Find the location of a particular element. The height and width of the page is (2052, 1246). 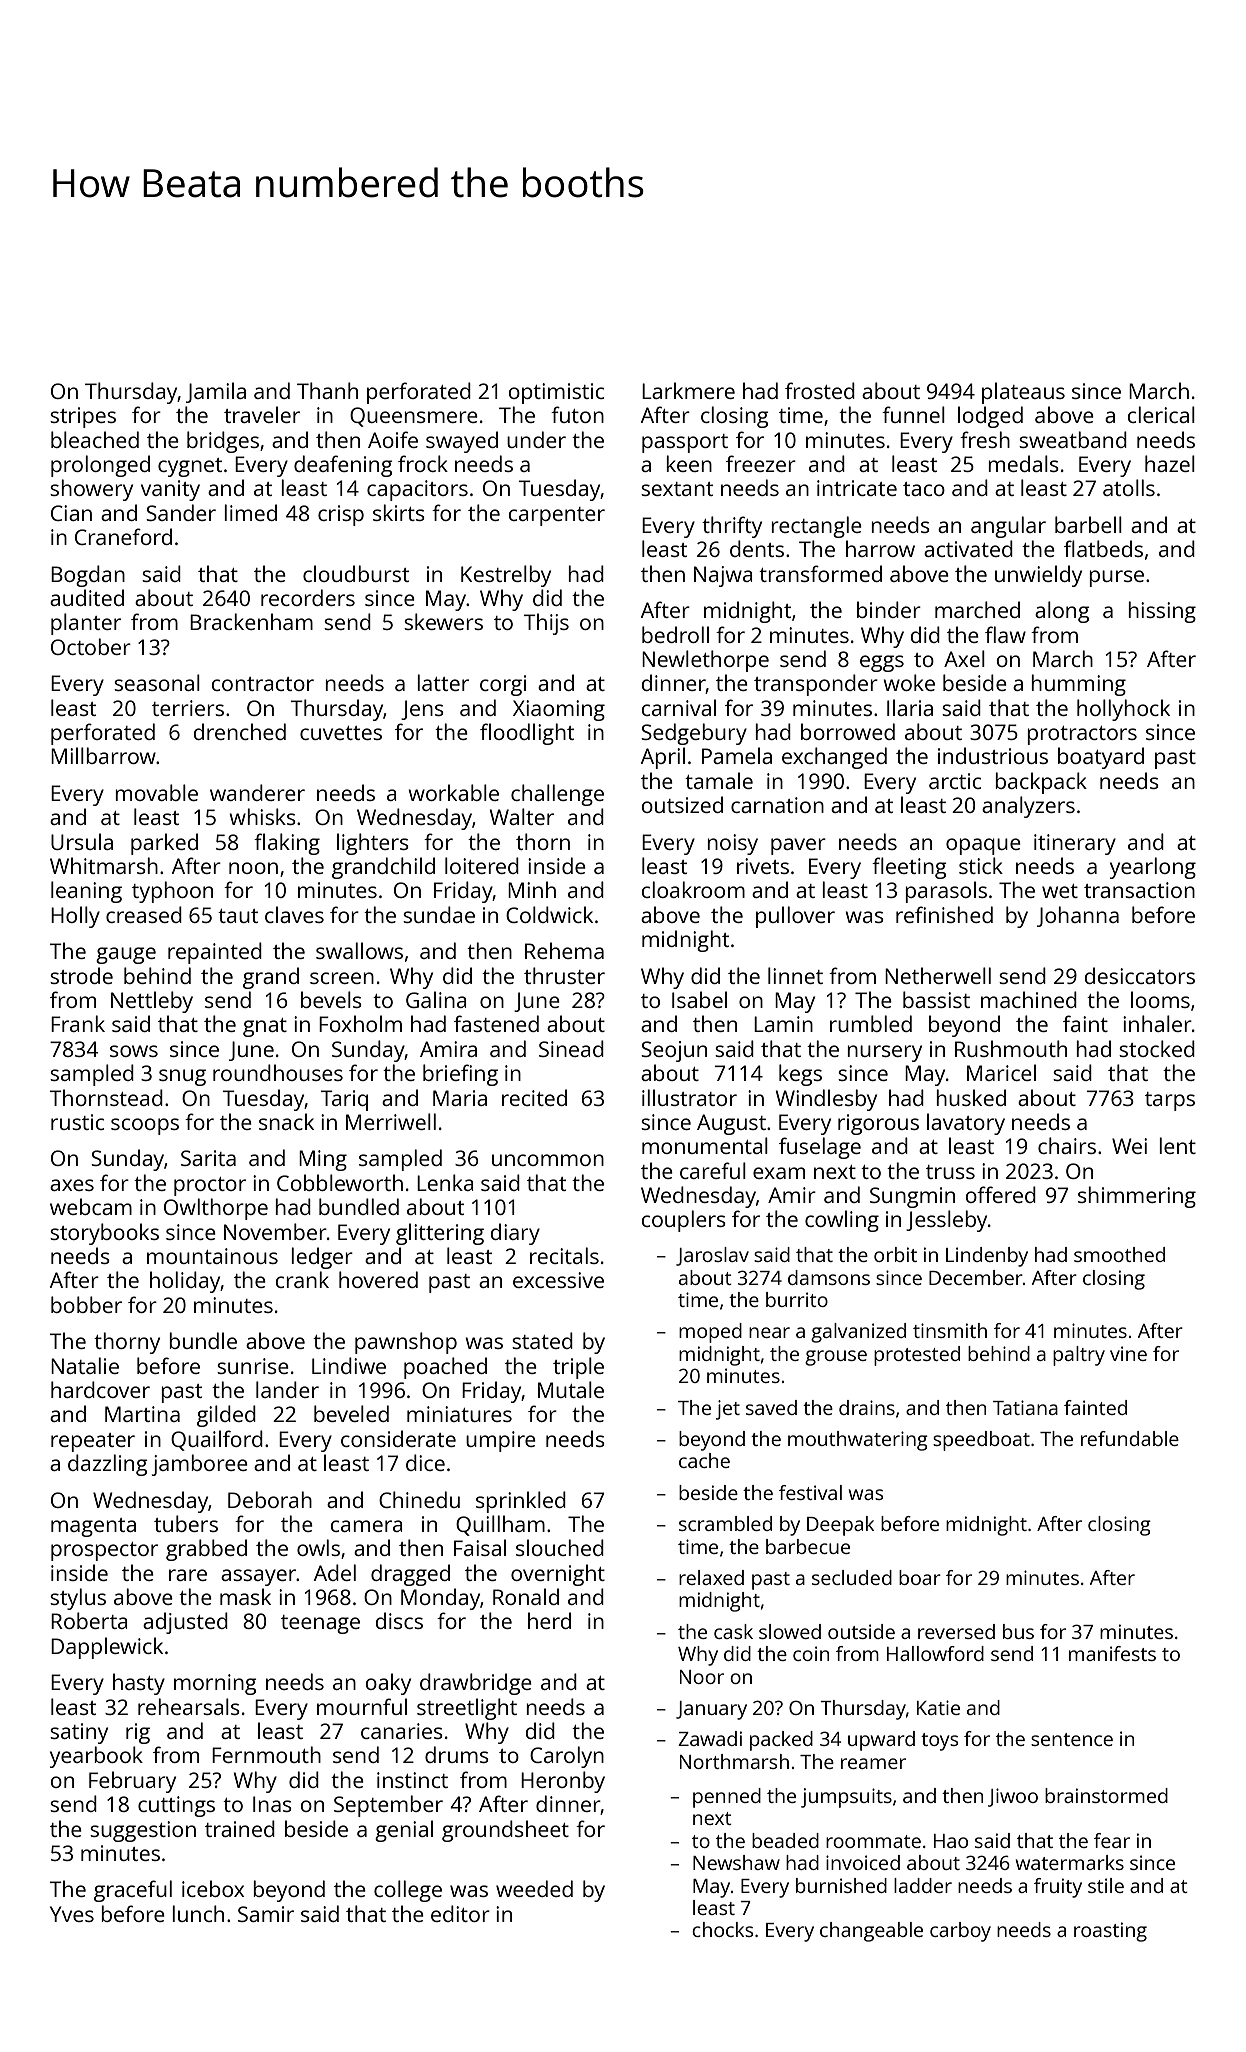

scrambled is located at coordinates (725, 1523).
